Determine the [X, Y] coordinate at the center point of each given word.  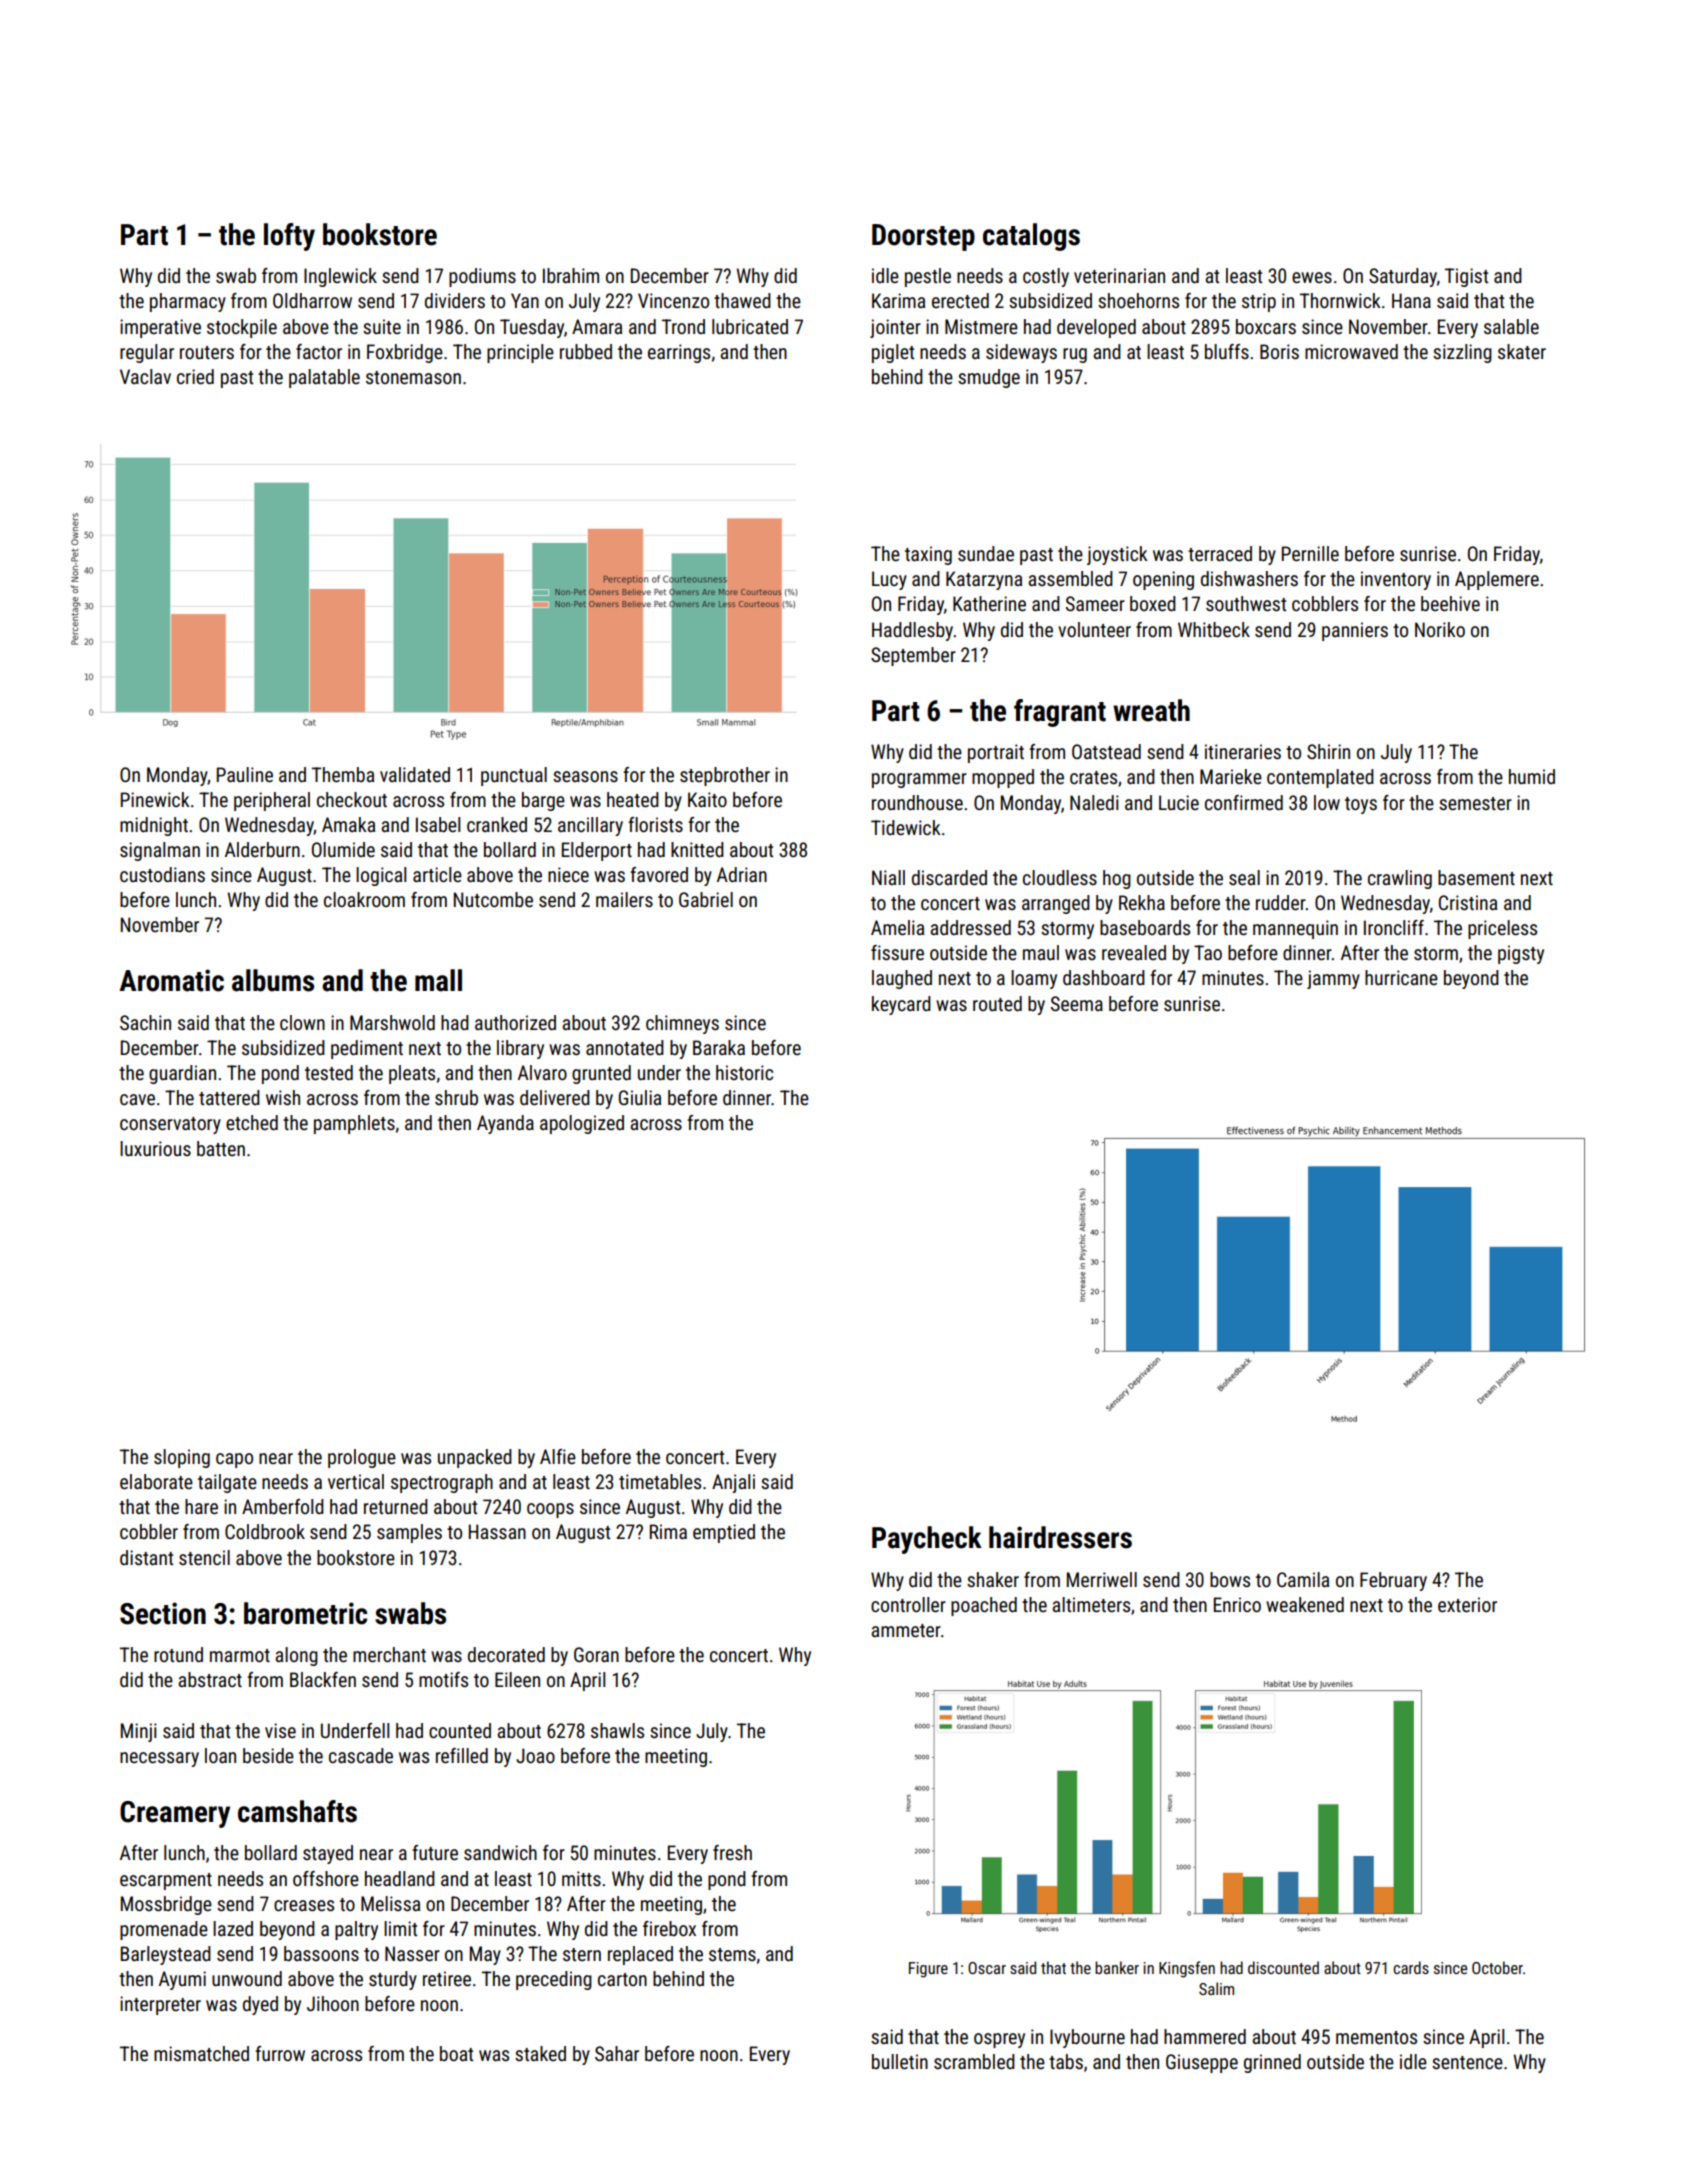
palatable [324, 378]
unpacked [475, 1458]
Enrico [1237, 1604]
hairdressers [1060, 1537]
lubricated [750, 326]
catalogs [1031, 237]
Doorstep [923, 237]
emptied [724, 1533]
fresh [732, 1852]
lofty [289, 237]
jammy [1333, 979]
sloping [182, 1458]
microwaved [1351, 351]
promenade [164, 1930]
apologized [582, 1124]
